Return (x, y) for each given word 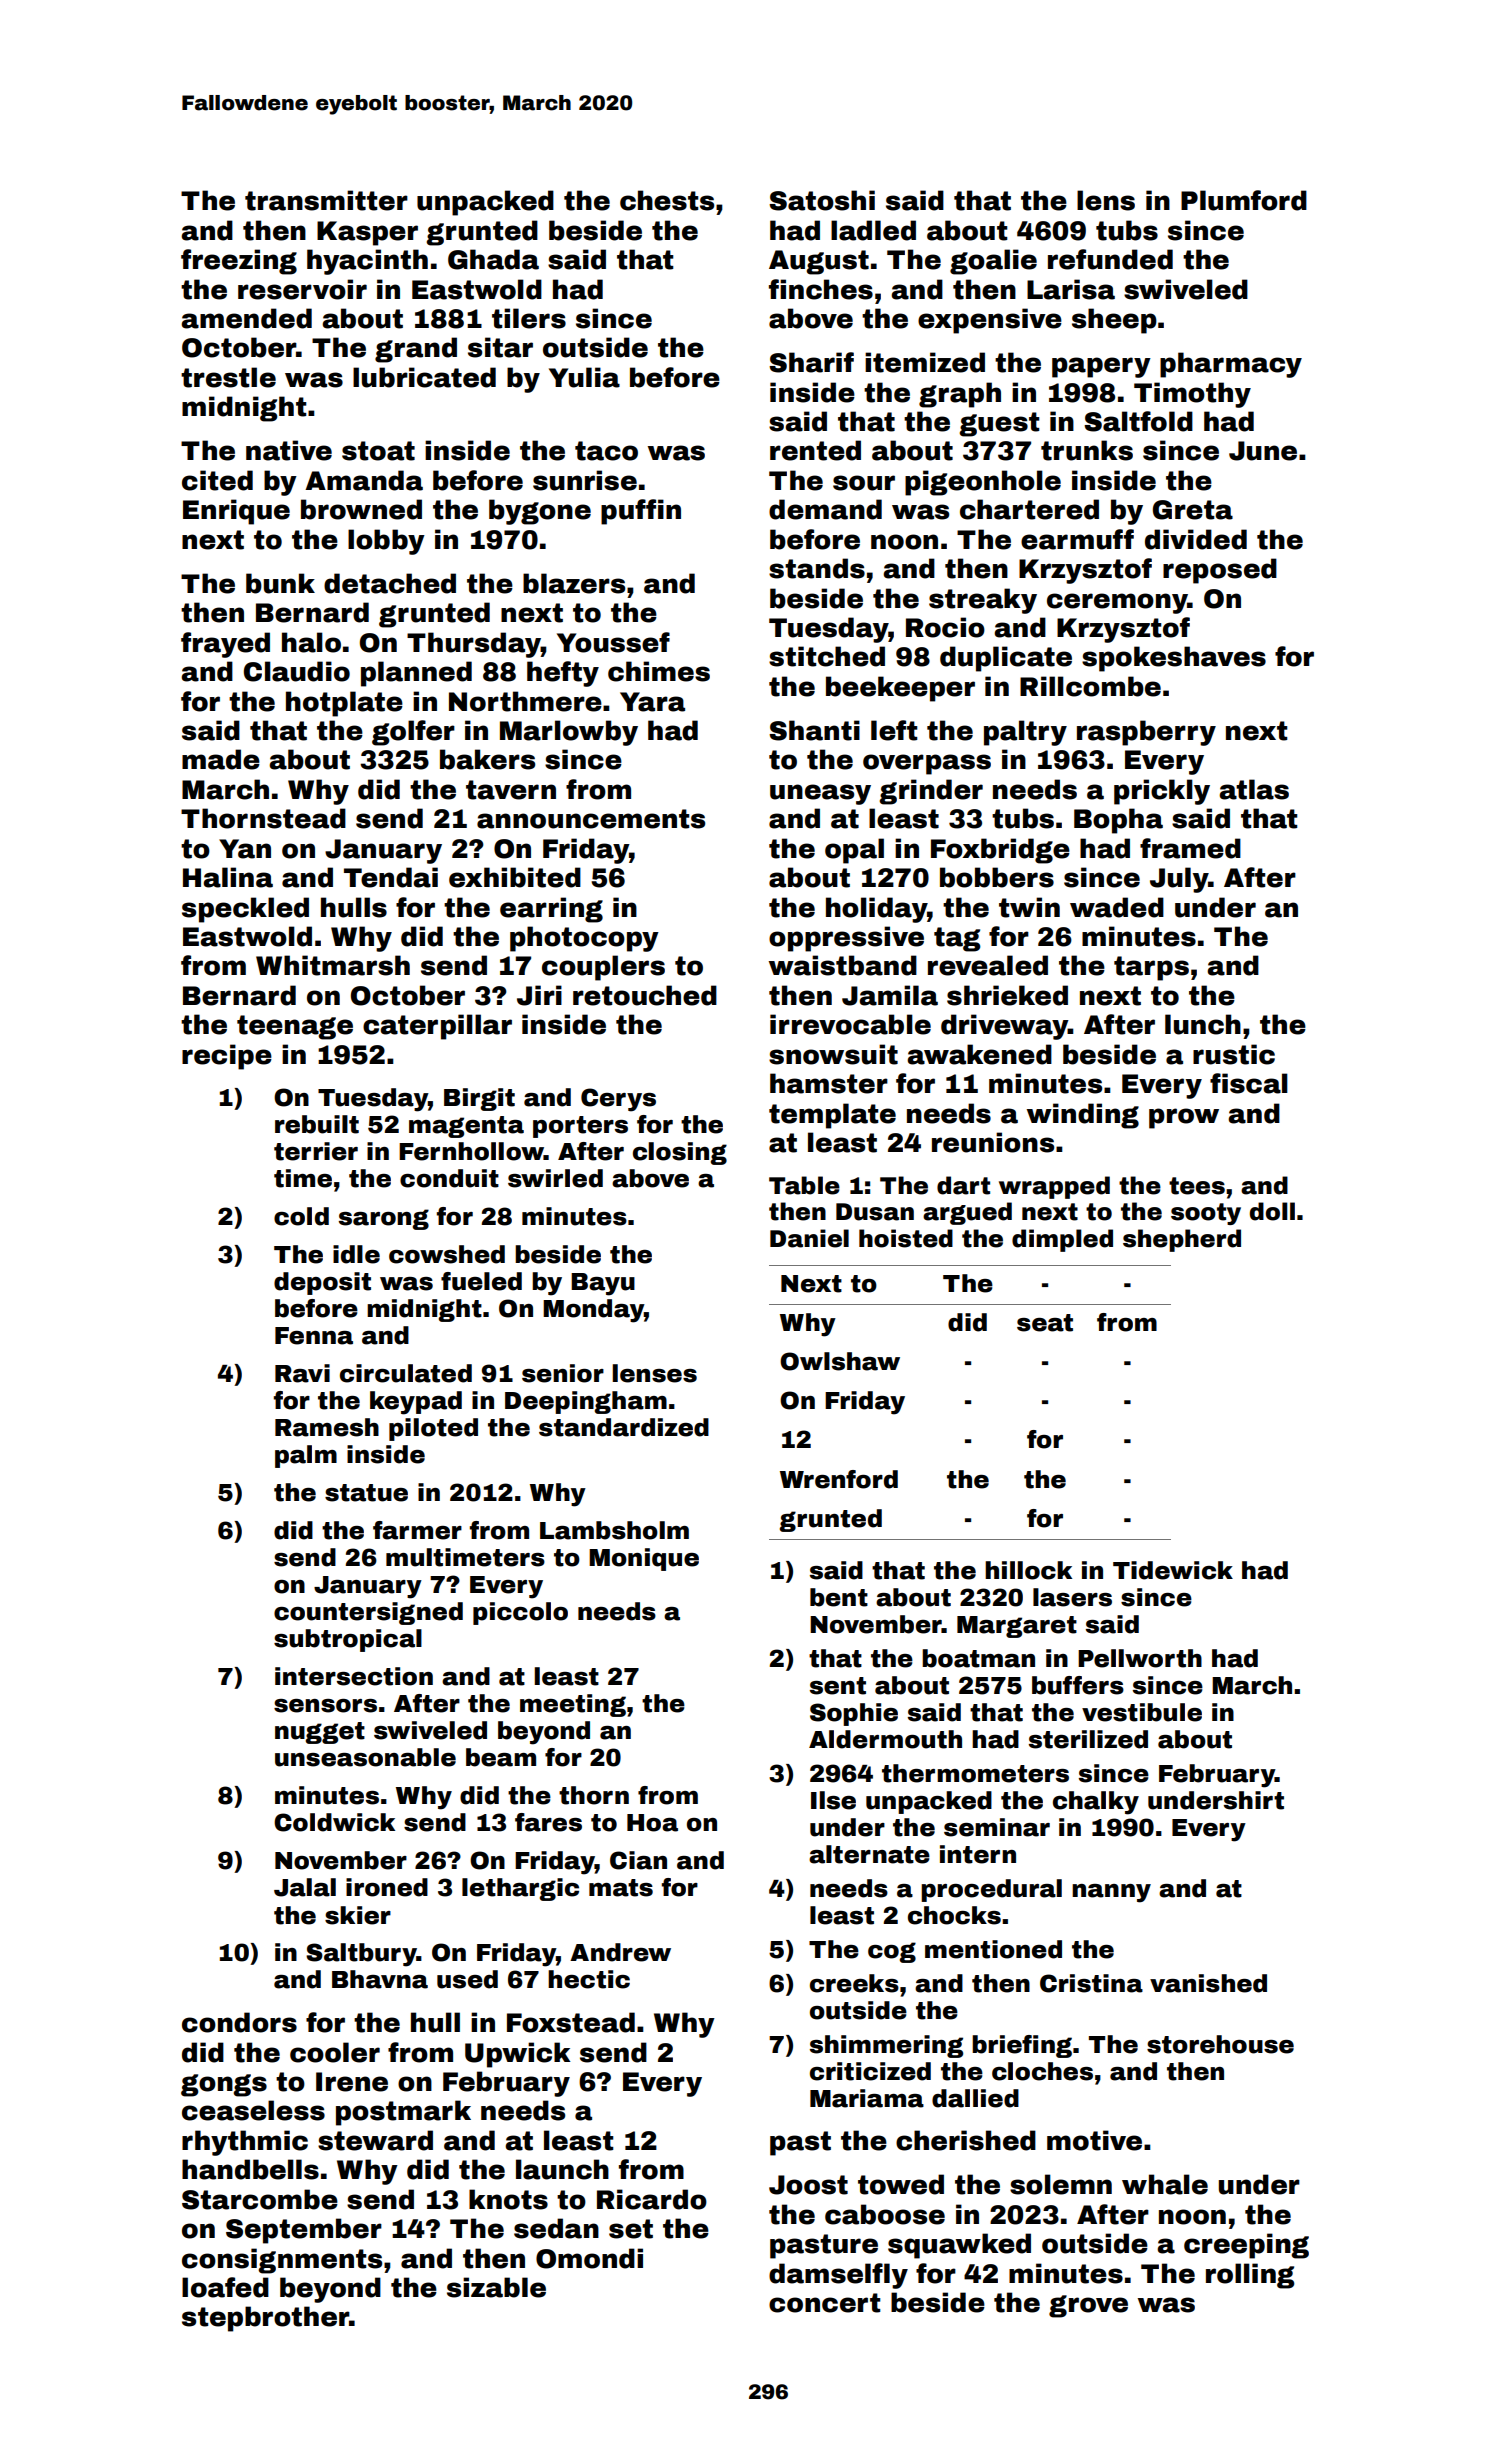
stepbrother (265, 2319)
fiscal (1249, 1083)
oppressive (846, 939)
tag (957, 939)
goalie (993, 262)
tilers (529, 318)
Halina (228, 877)
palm (306, 1456)
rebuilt (317, 1124)
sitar (500, 347)
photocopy (584, 939)
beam (501, 1757)
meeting (573, 1705)
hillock (1028, 1570)
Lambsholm (614, 1530)
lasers (1072, 1597)
